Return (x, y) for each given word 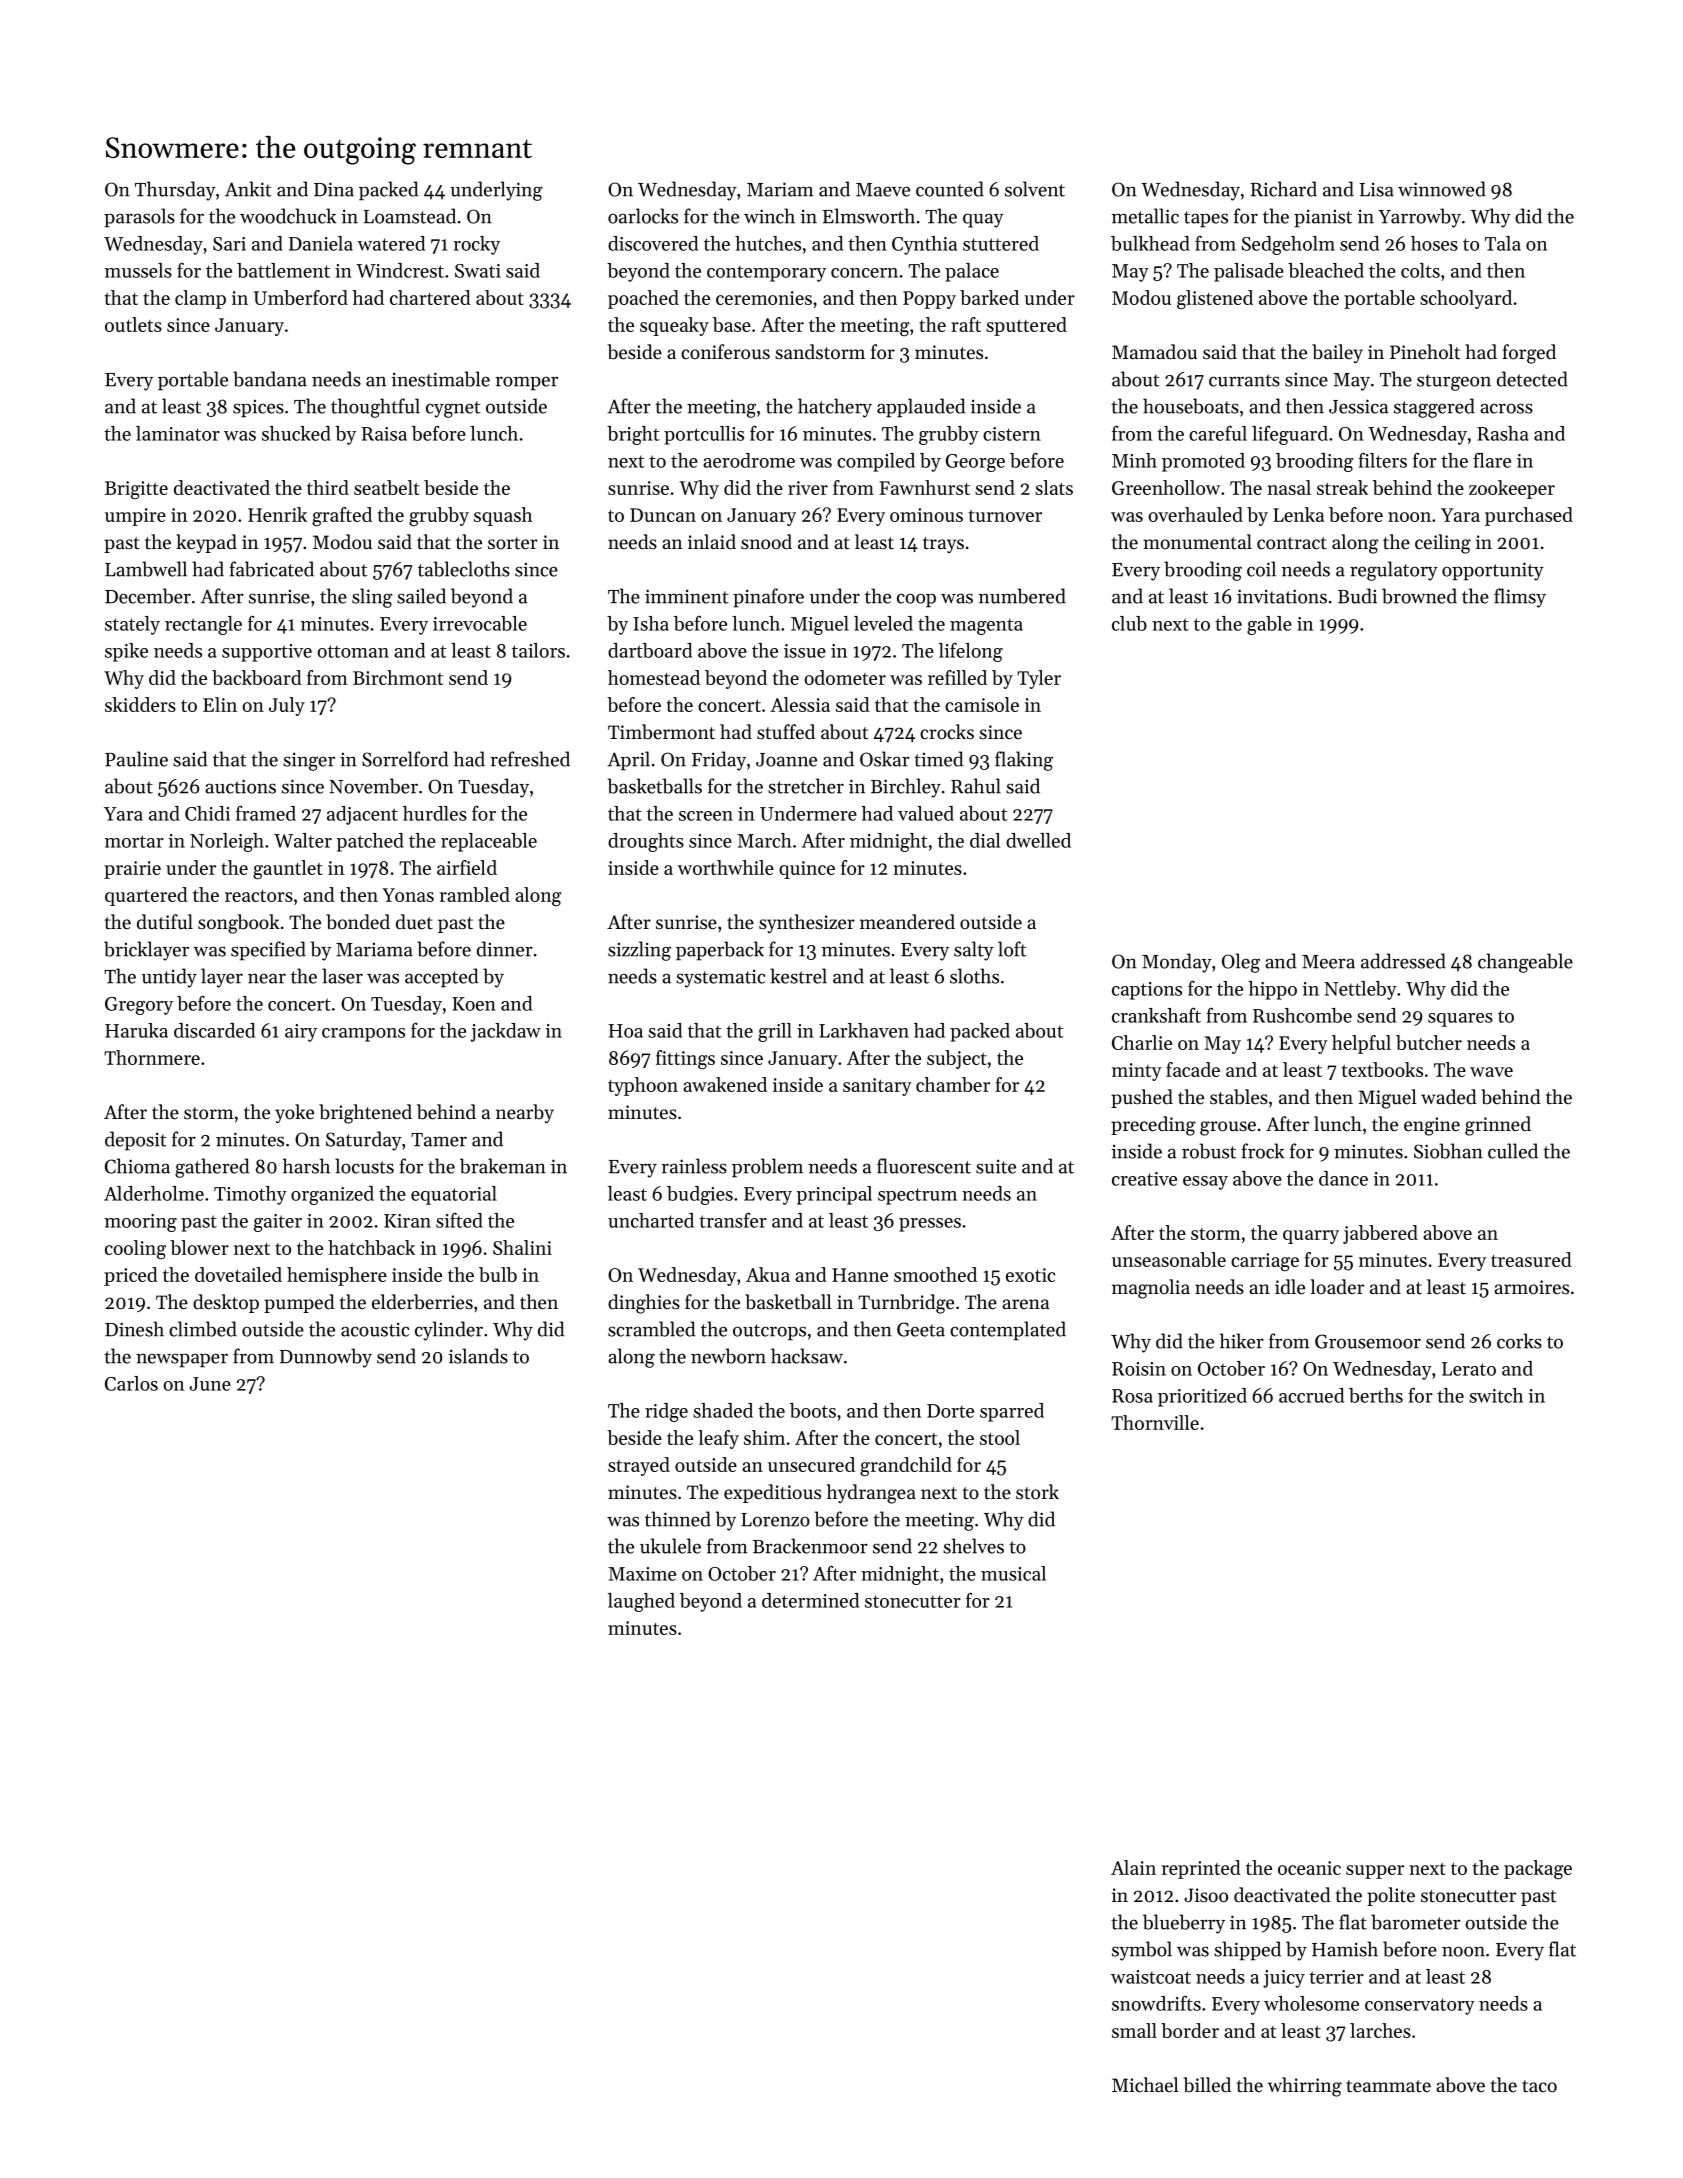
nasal (1289, 487)
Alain (1133, 1867)
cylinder (449, 1331)
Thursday (175, 191)
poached (643, 299)
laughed (641, 1602)
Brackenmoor (810, 1546)
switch (1496, 1395)
